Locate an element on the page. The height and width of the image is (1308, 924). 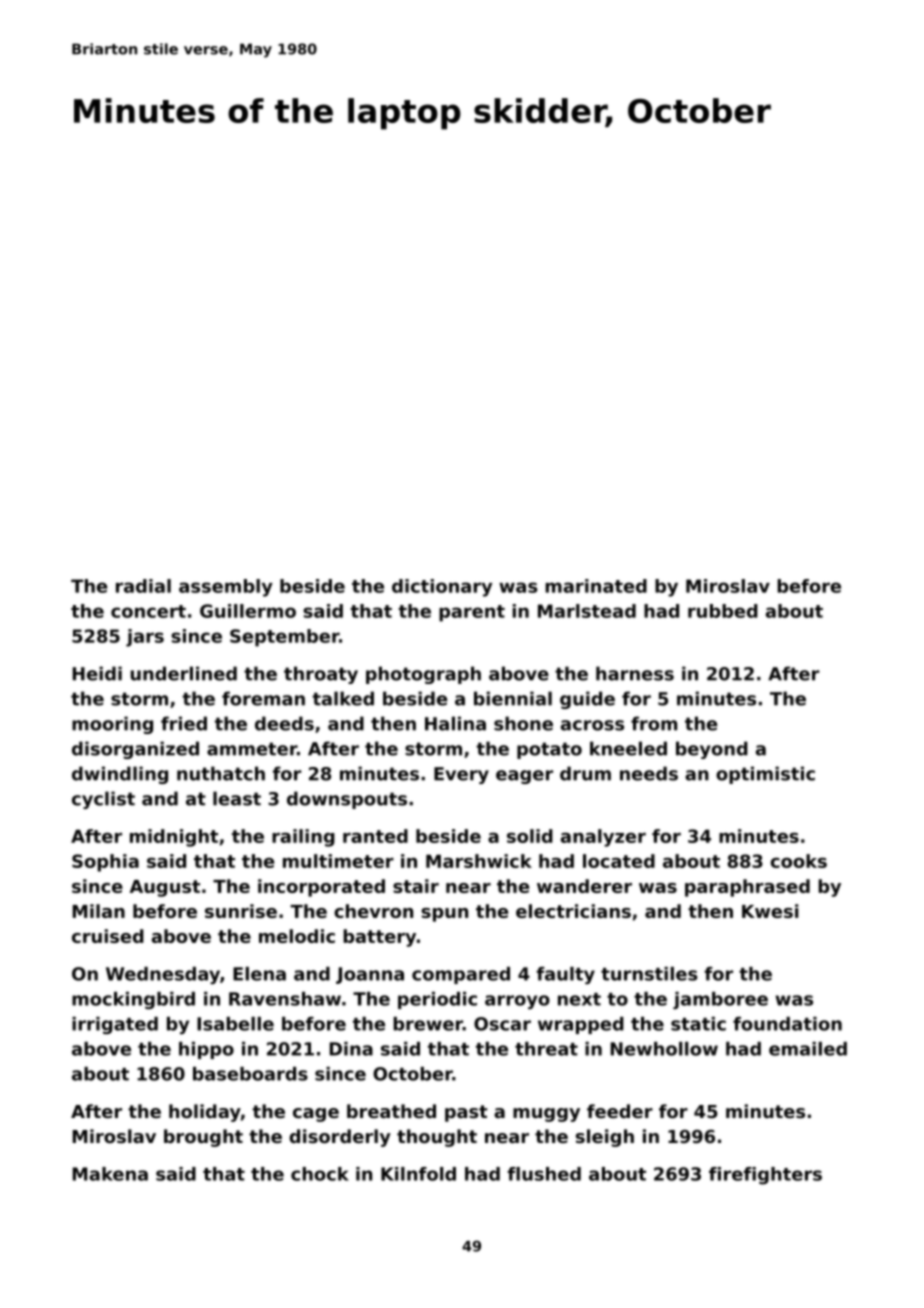
parent is located at coordinates (472, 613).
